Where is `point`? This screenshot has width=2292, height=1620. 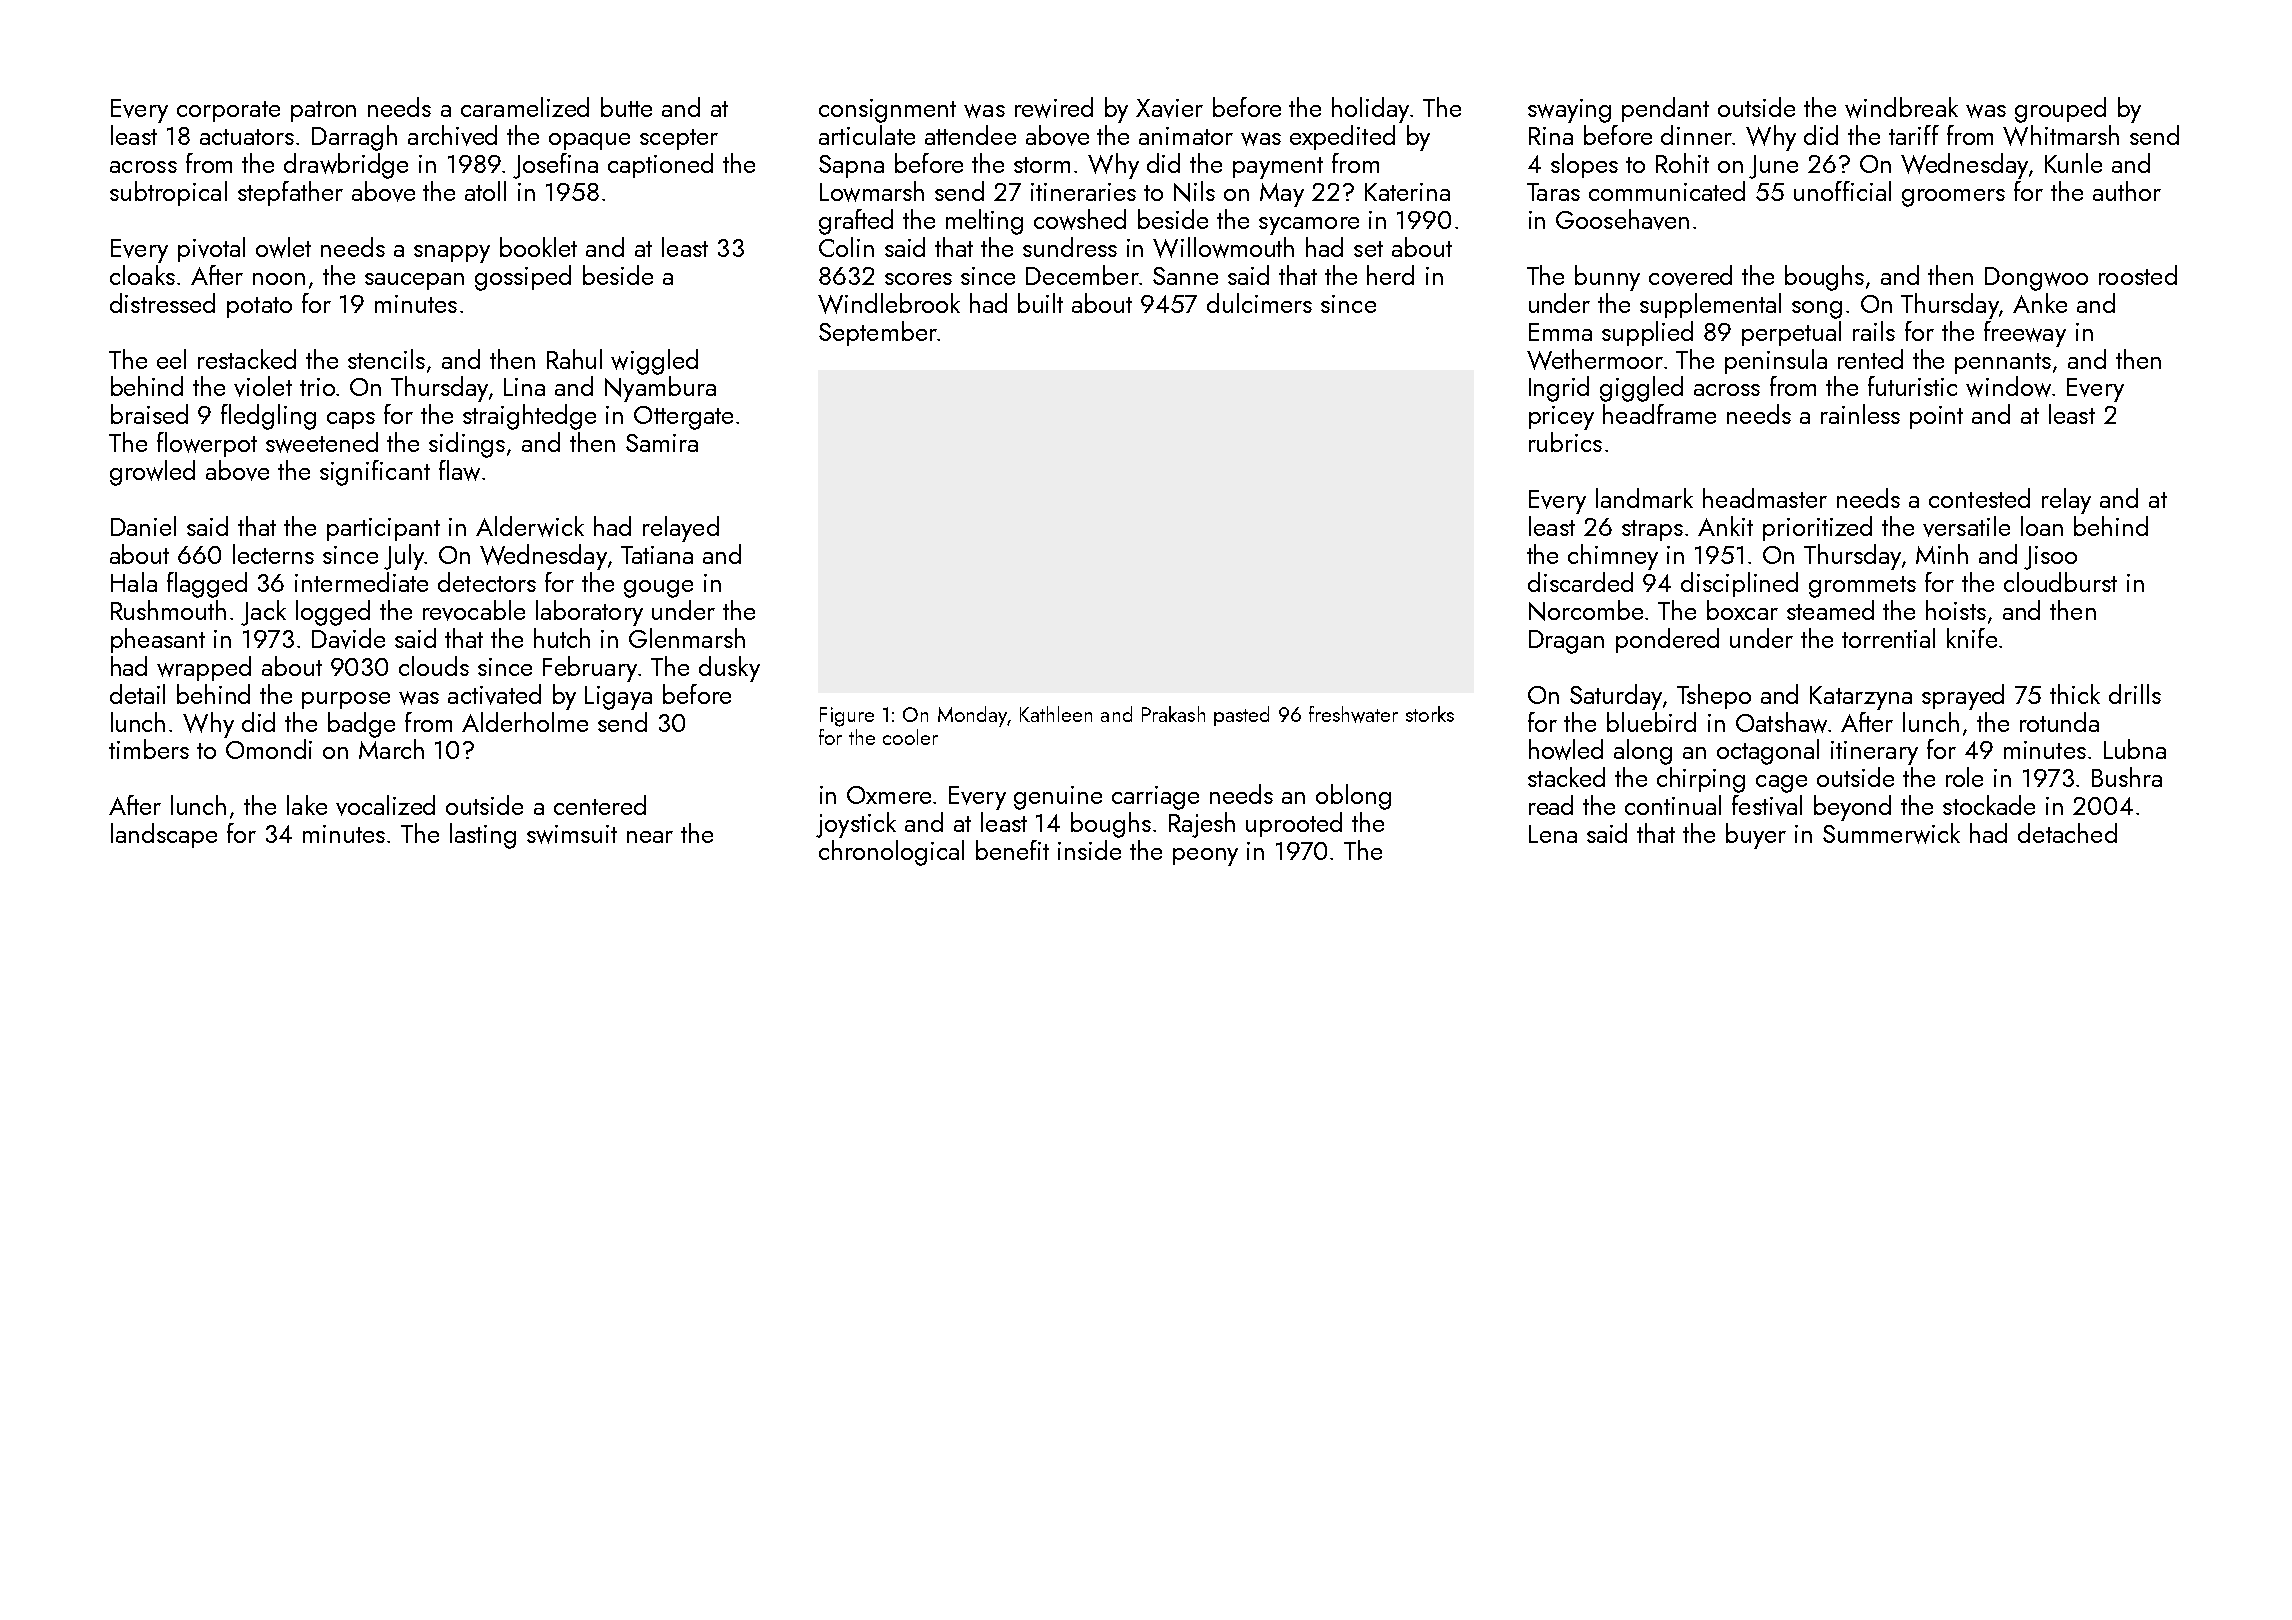 point is located at coordinates (1936, 417).
